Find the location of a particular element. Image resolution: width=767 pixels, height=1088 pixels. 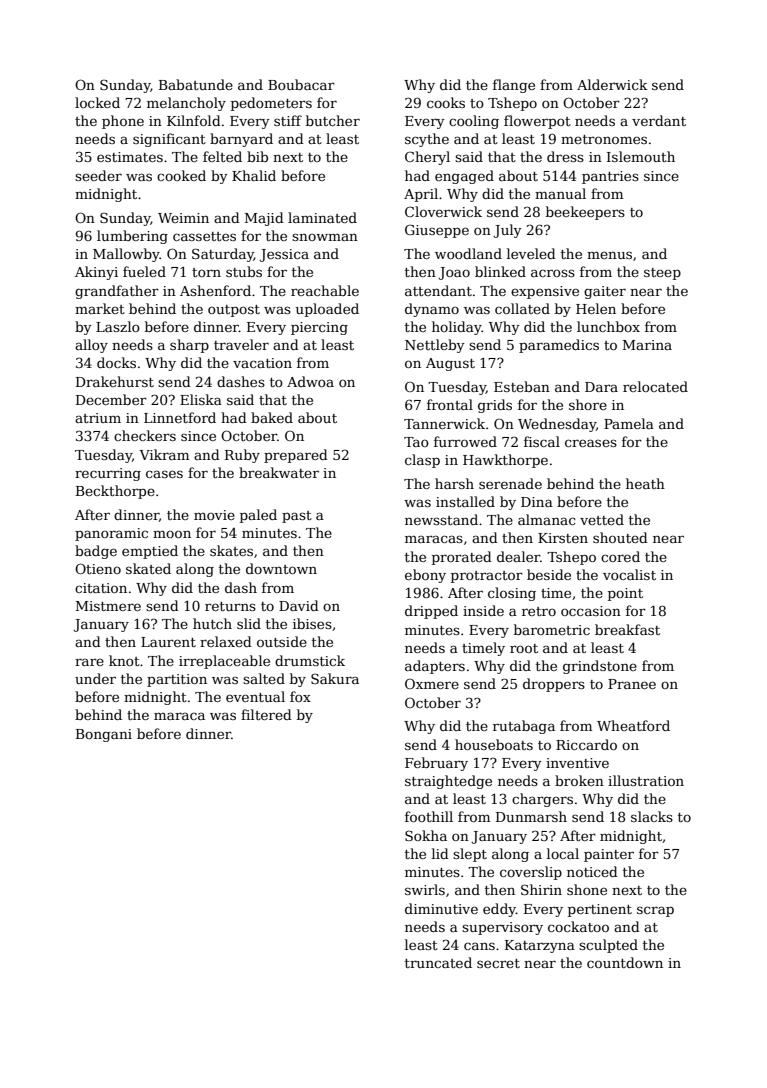

Babatunde is located at coordinates (196, 84).
